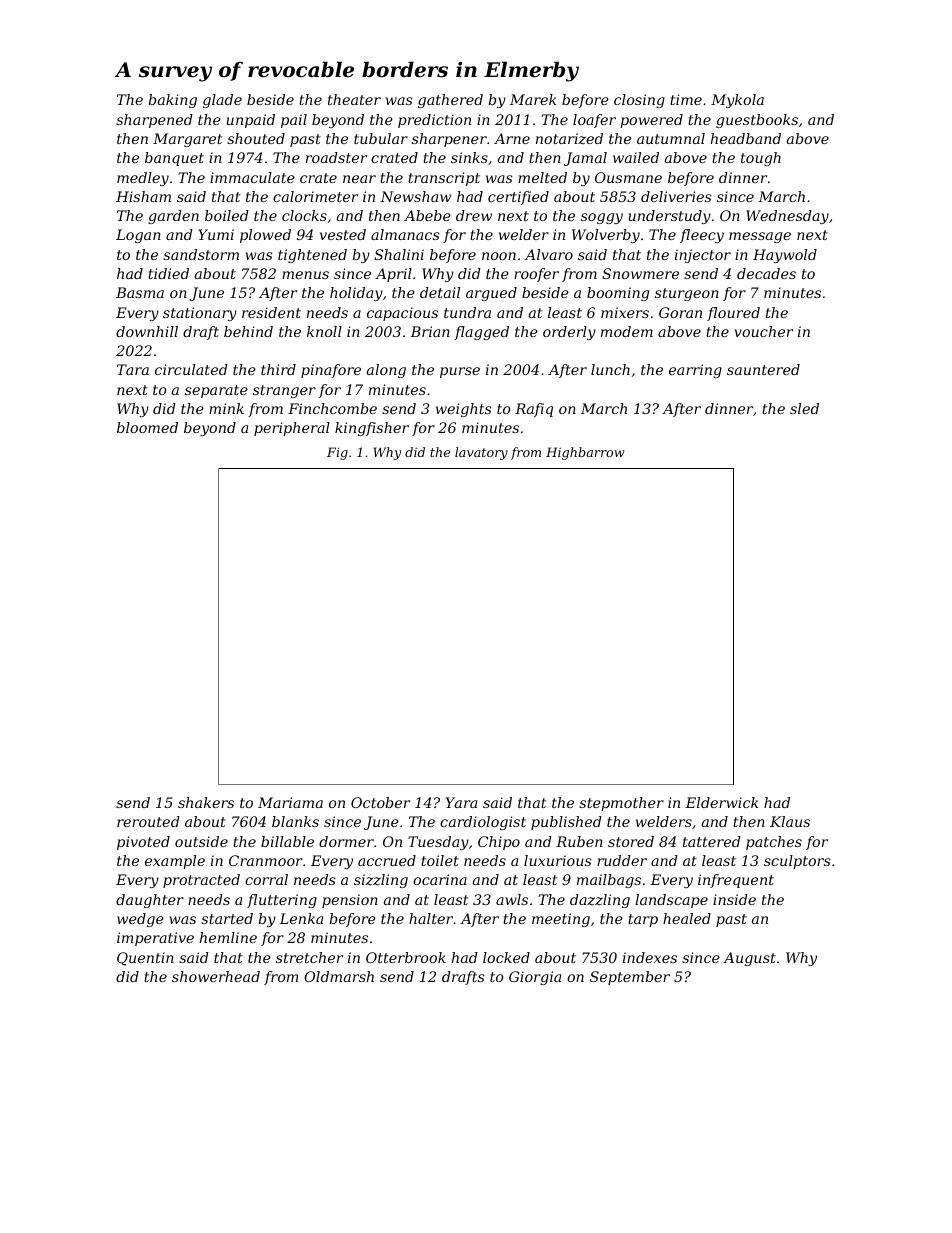 This page has width=952, height=1233. What do you see at coordinates (506, 957) in the page?
I see `locked` at bounding box center [506, 957].
